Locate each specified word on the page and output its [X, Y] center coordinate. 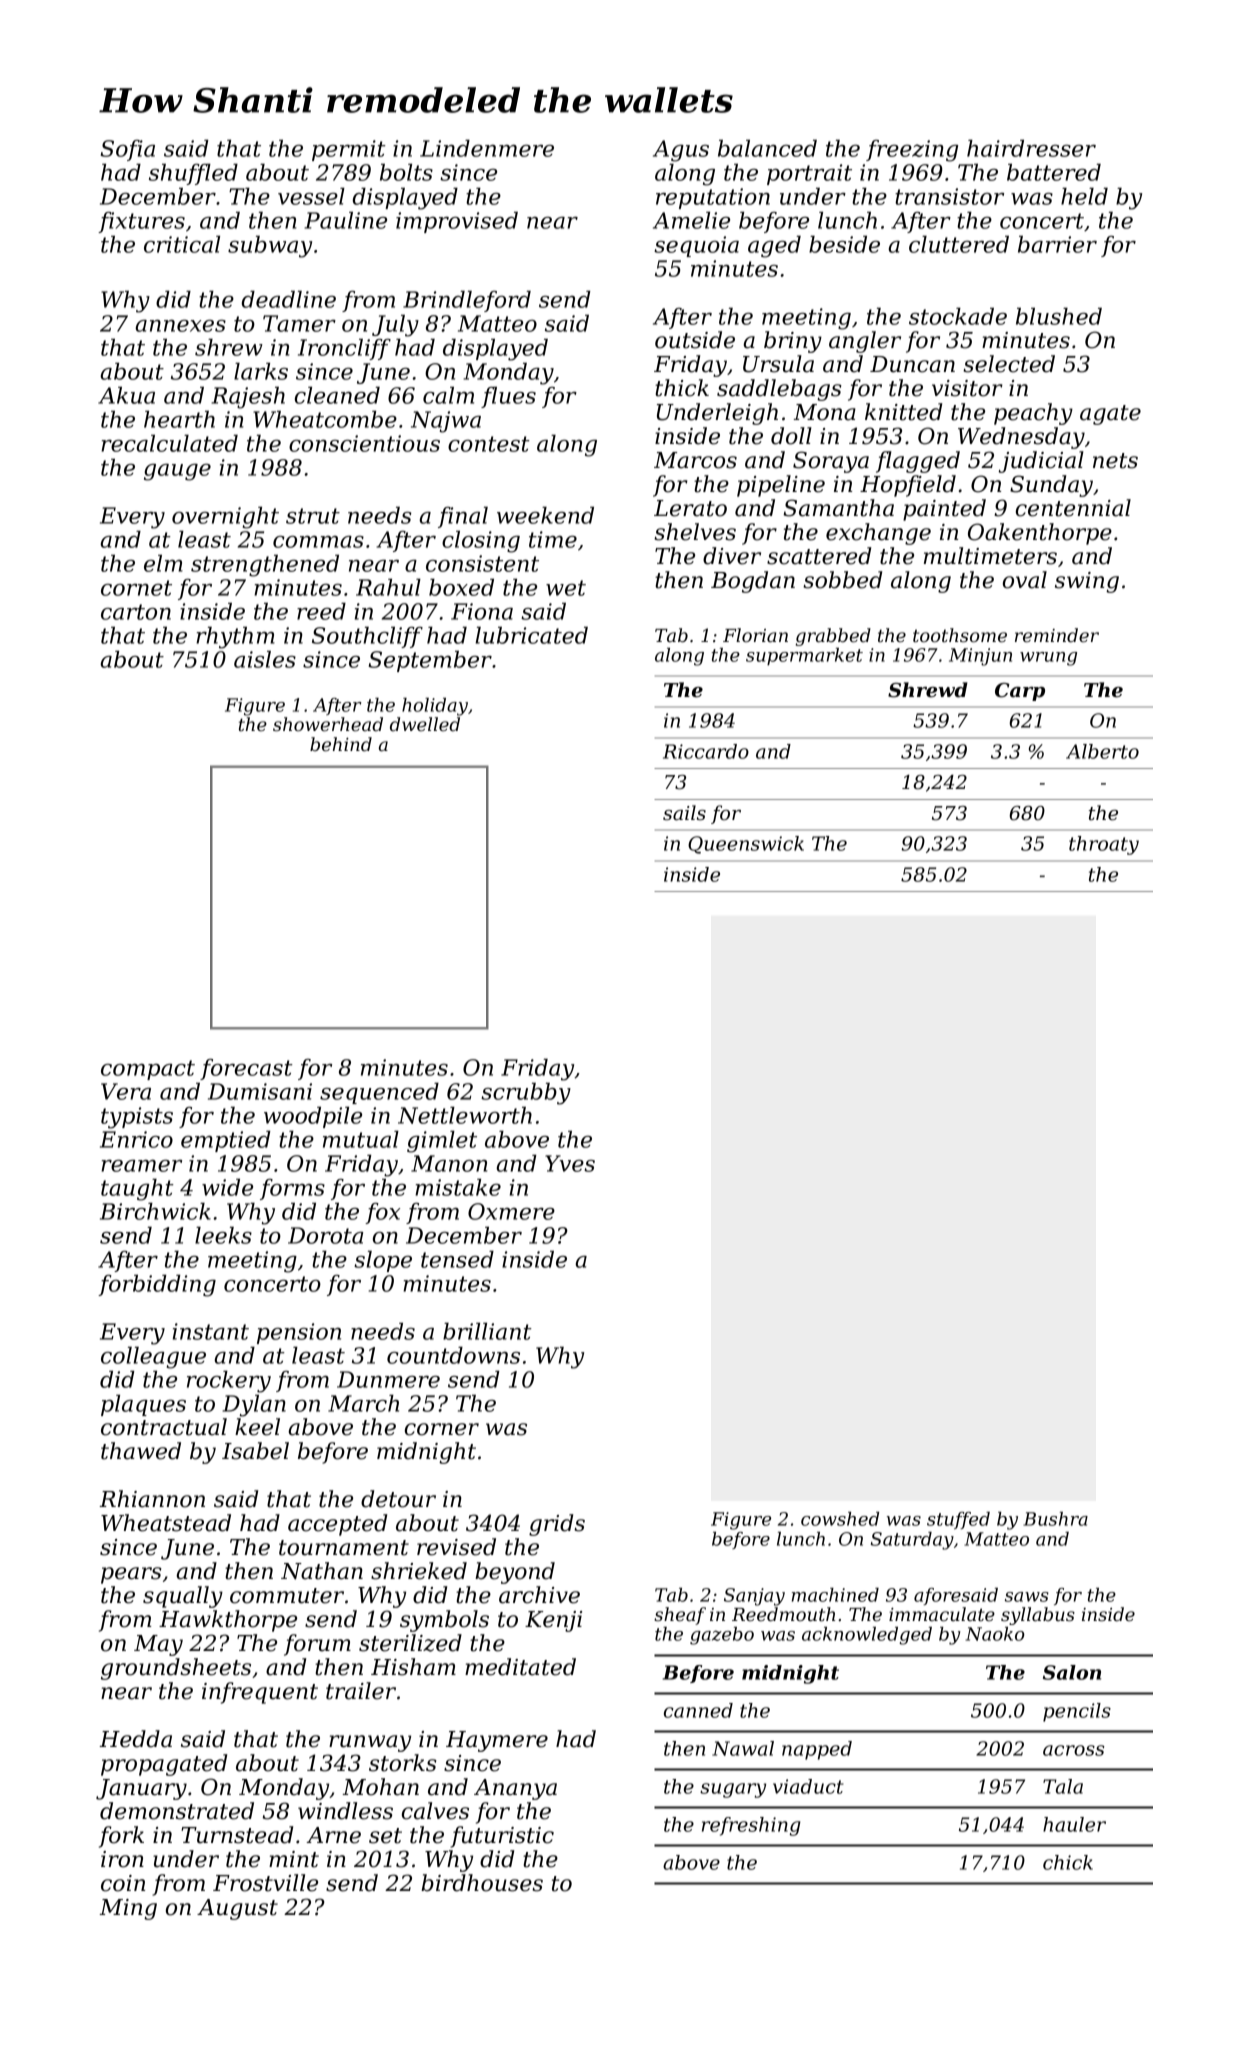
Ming [128, 1909]
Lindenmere [487, 148]
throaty [1104, 845]
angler [865, 342]
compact [148, 1070]
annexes [180, 326]
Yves [570, 1163]
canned [698, 1710]
